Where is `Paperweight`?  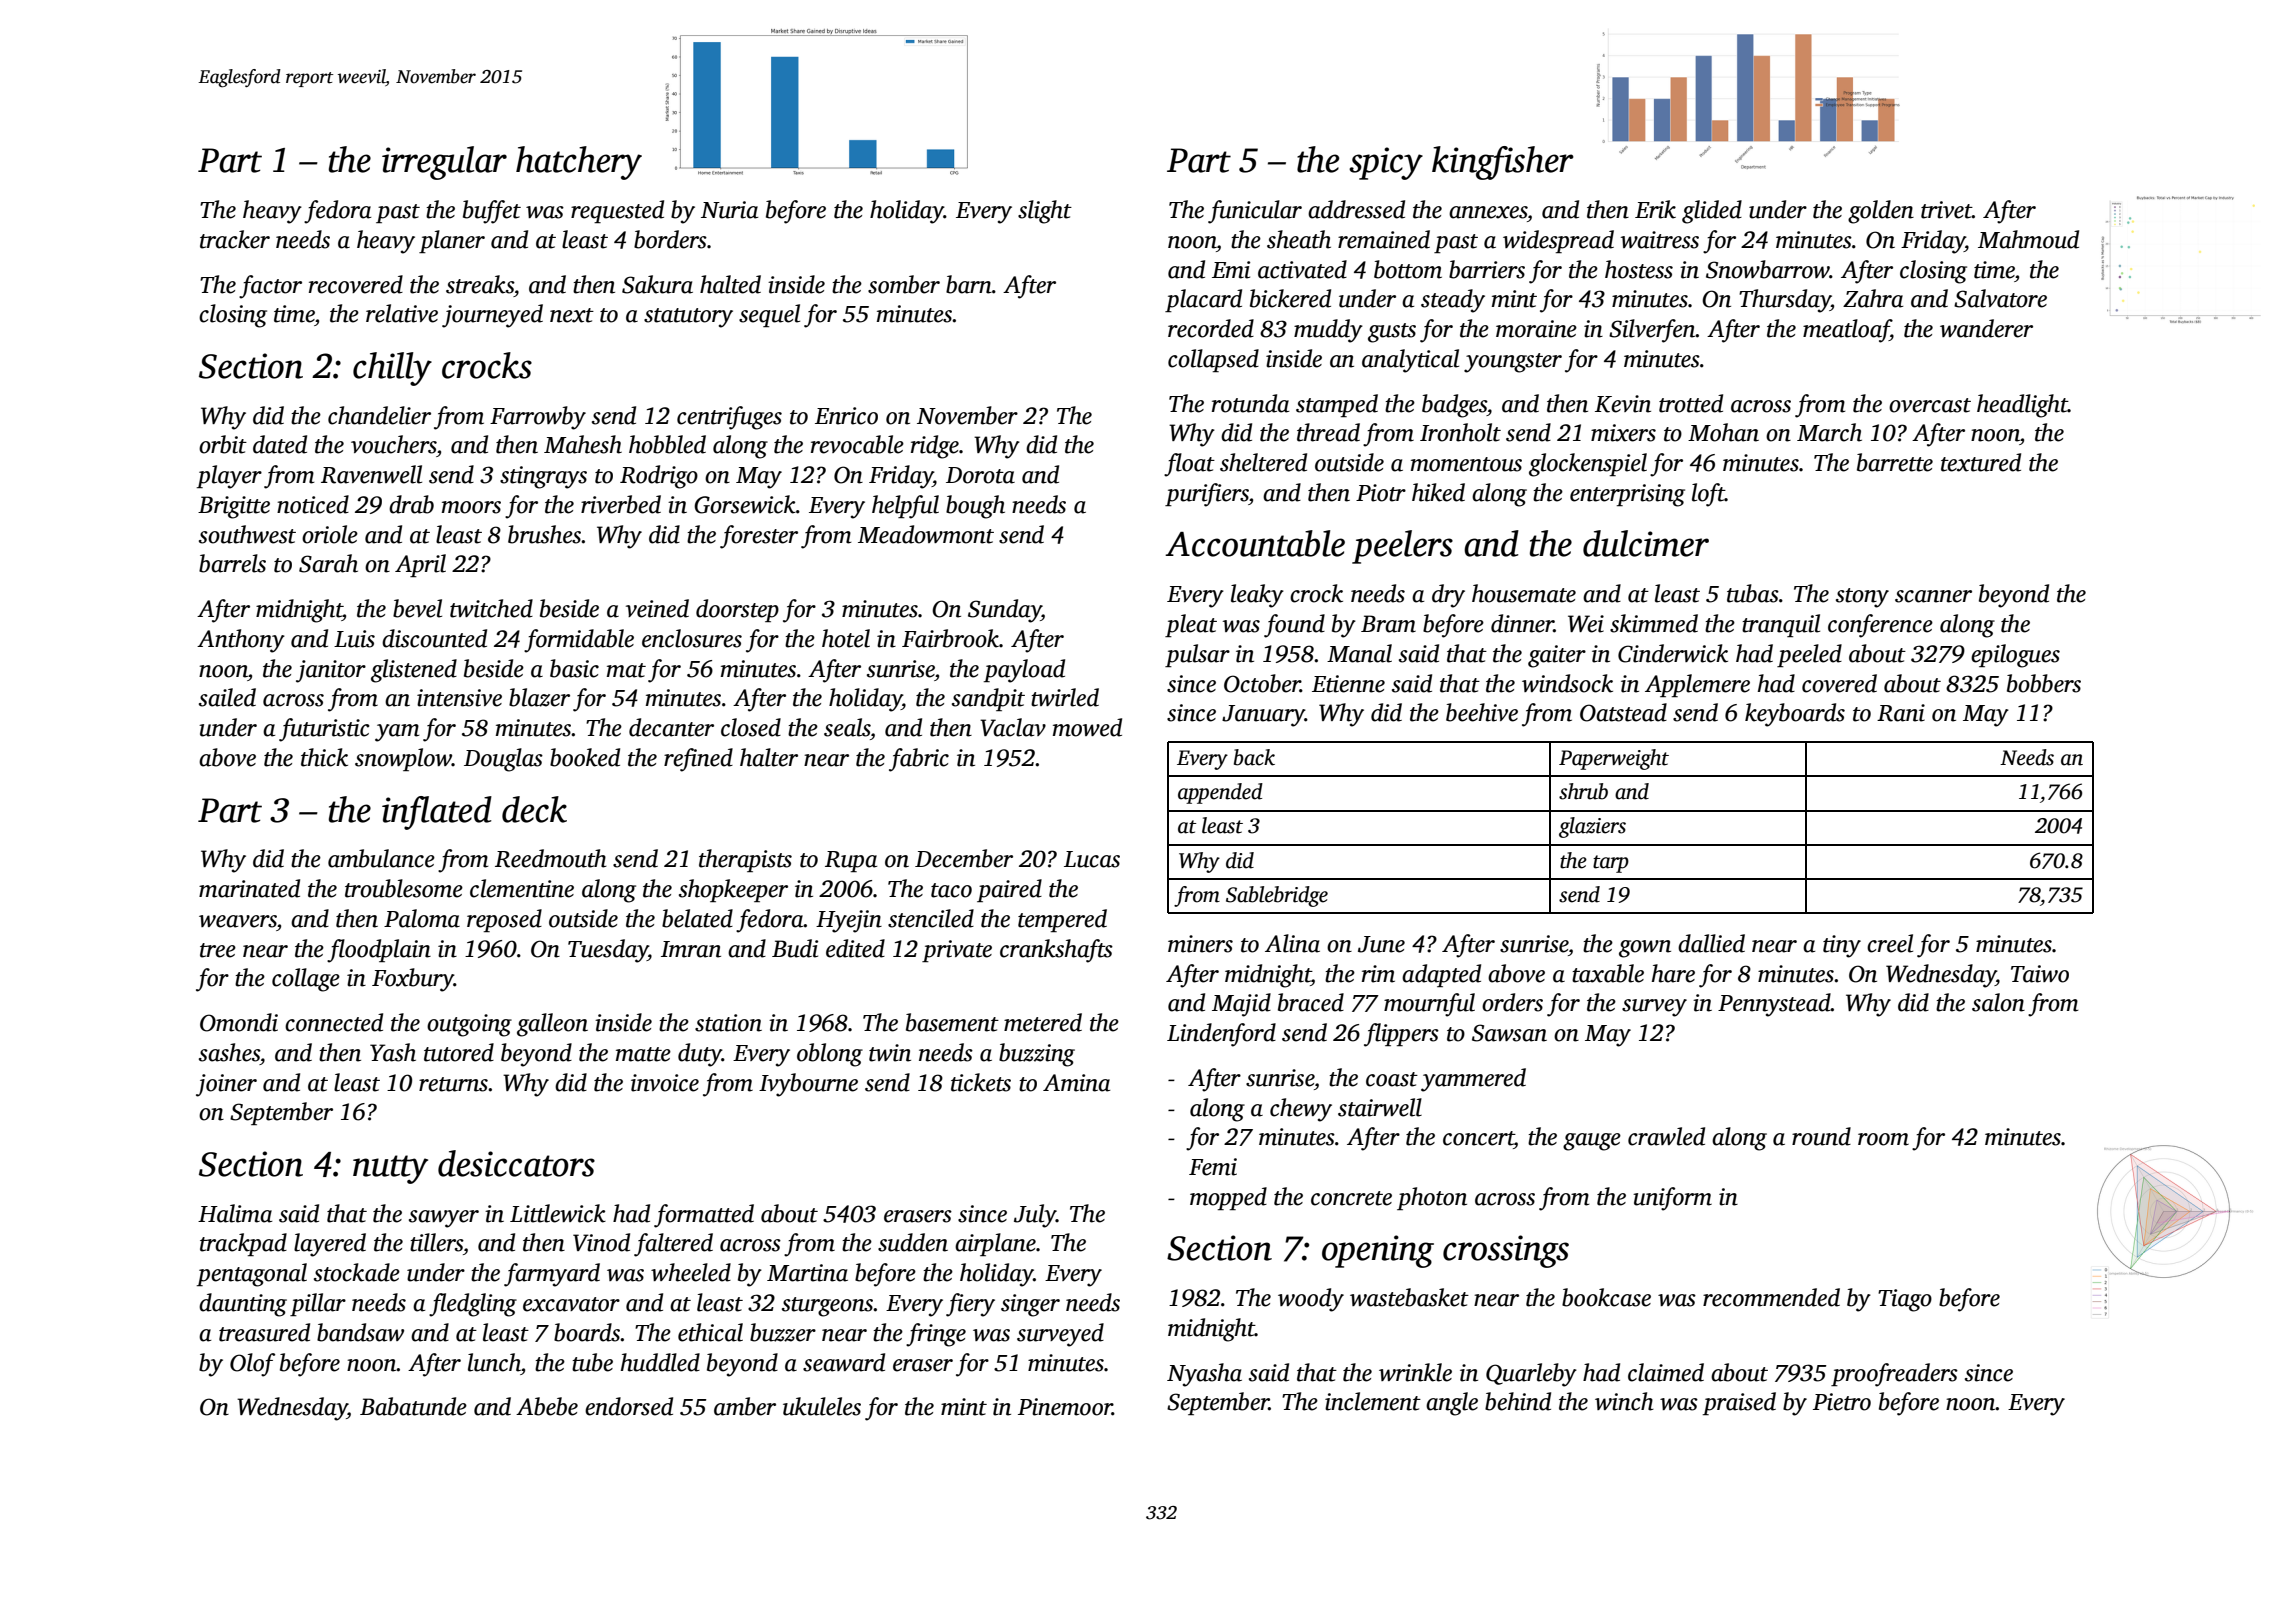
Paperweight is located at coordinates (1614, 759).
